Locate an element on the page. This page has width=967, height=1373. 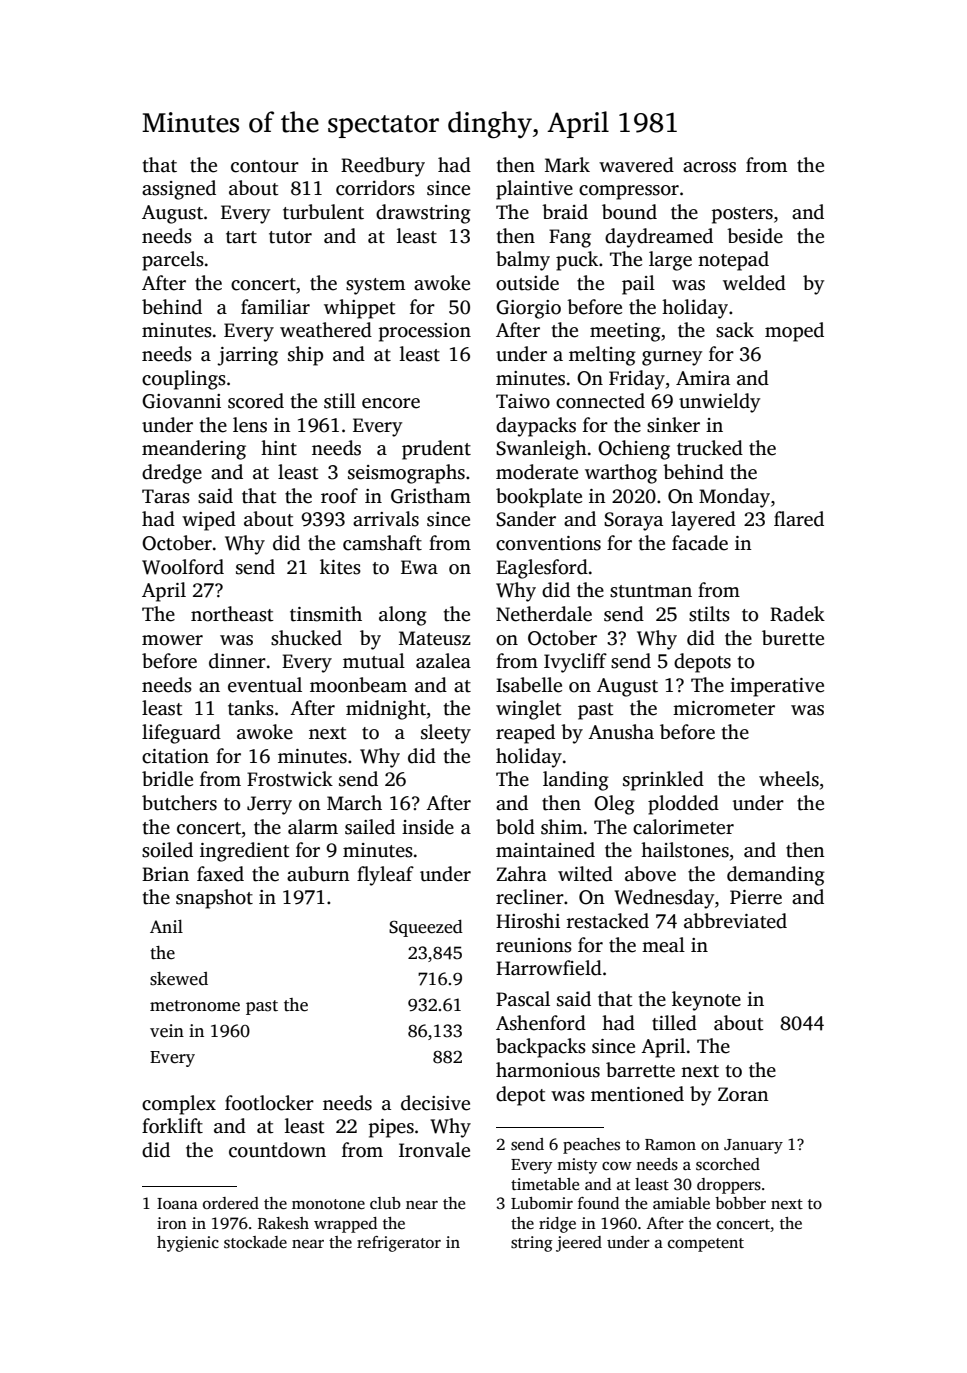
posters is located at coordinates (742, 215).
